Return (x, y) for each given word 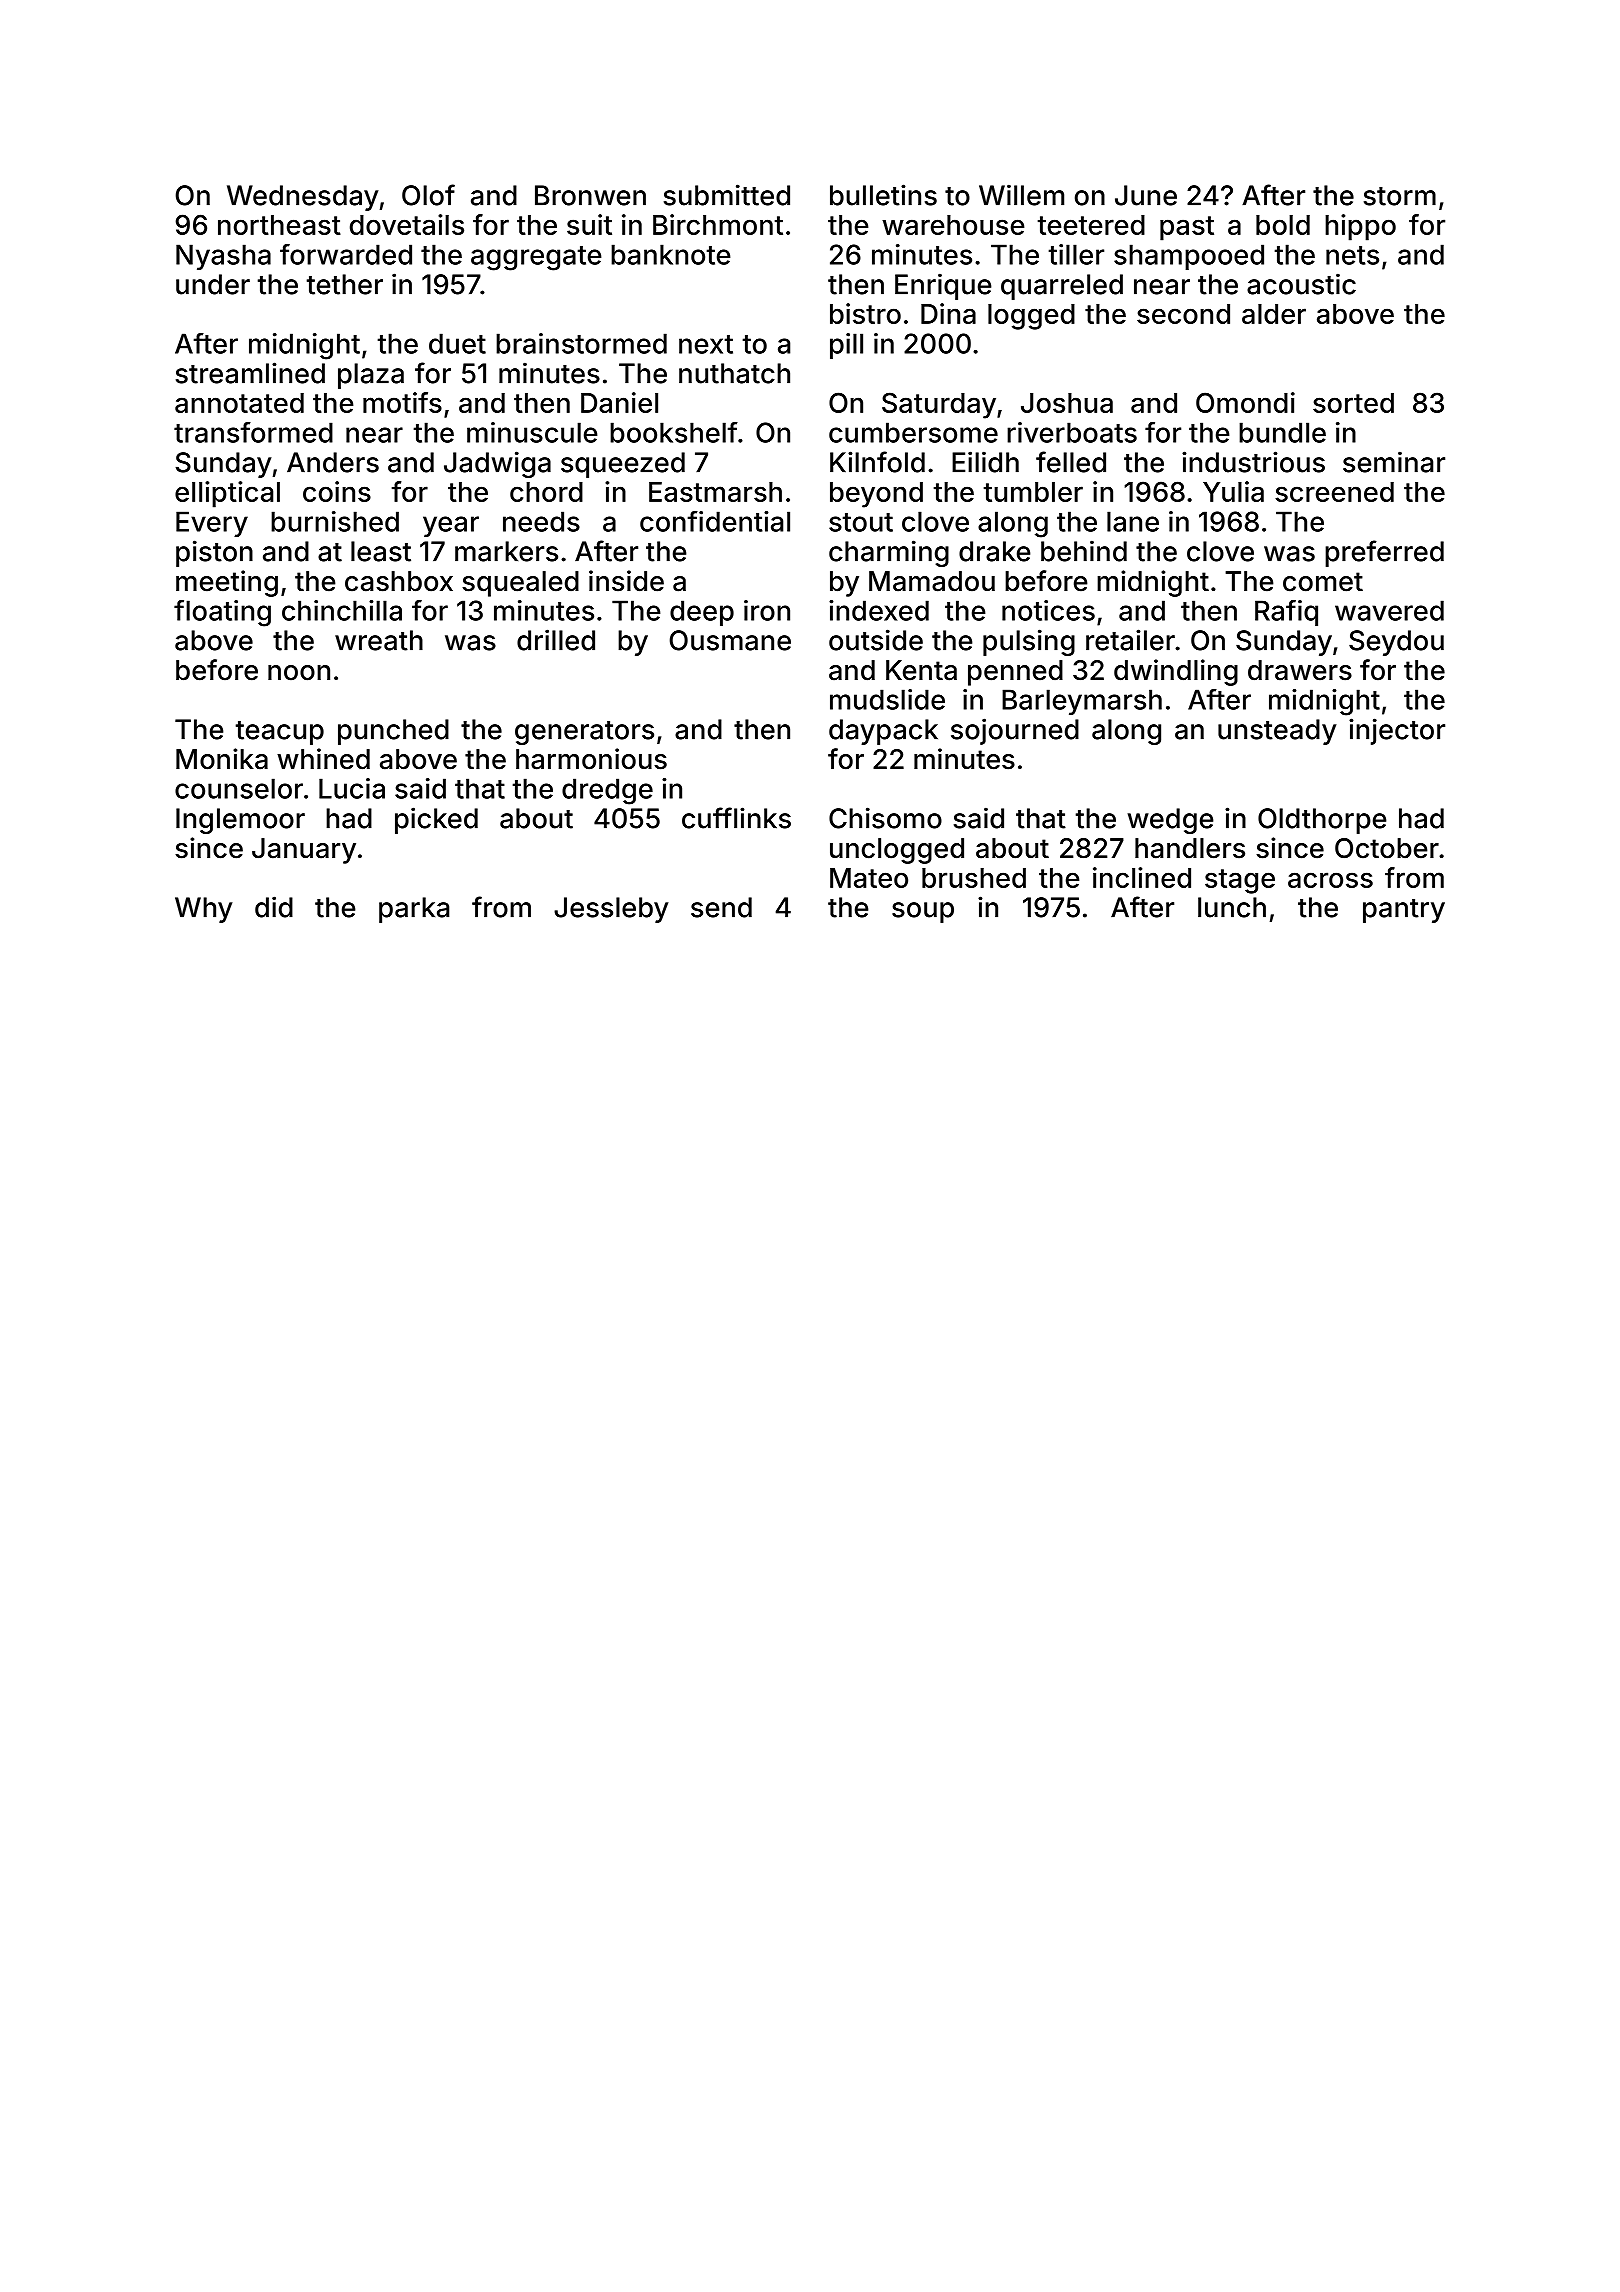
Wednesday (303, 198)
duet (457, 343)
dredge (607, 791)
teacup (280, 733)
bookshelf (674, 432)
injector (1397, 731)
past (1187, 228)
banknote (670, 254)
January (304, 851)
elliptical (227, 494)
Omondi (1245, 402)
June (1146, 195)
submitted (727, 195)
